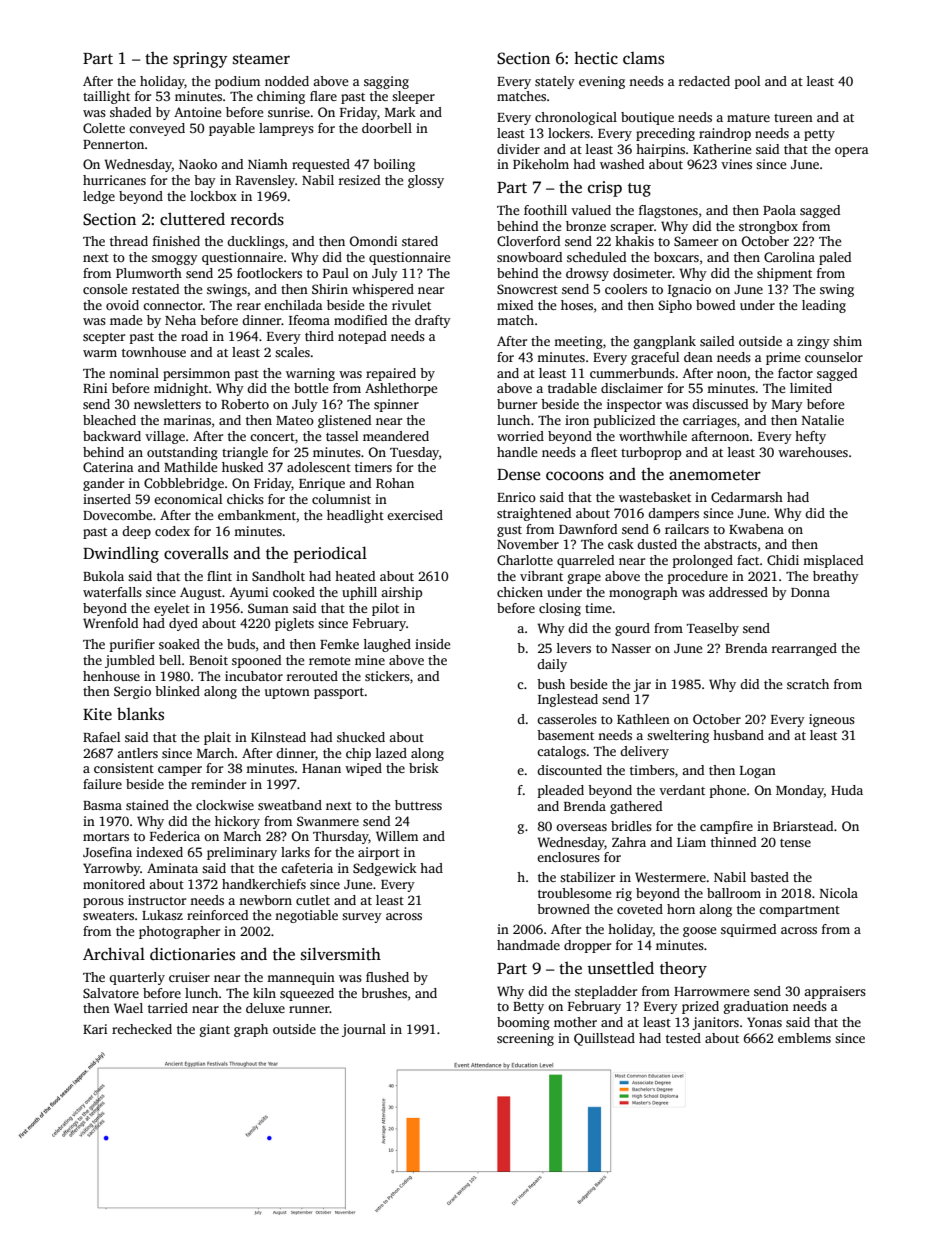 The width and height of the screenshot is (952, 1233). What do you see at coordinates (256, 242) in the screenshot?
I see `ducklings` at bounding box center [256, 242].
